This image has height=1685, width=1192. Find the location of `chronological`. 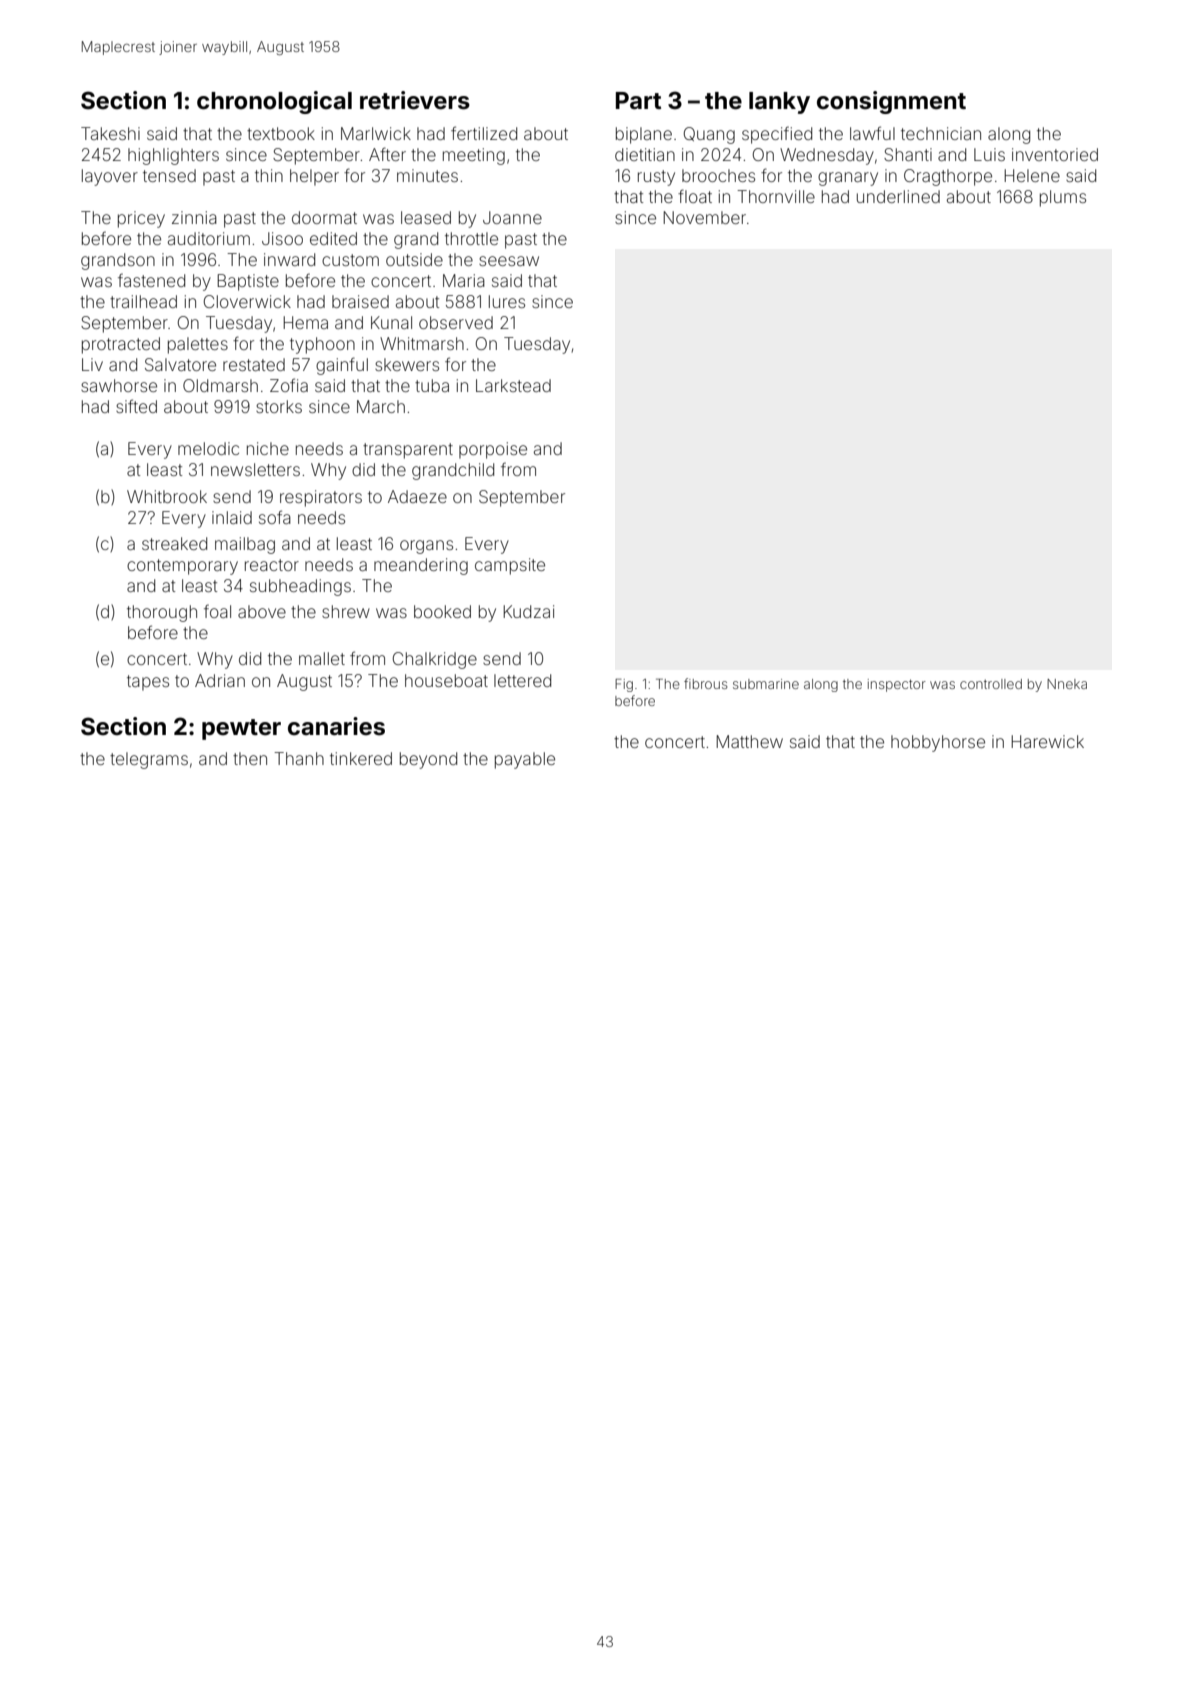

chronological is located at coordinates (274, 102).
